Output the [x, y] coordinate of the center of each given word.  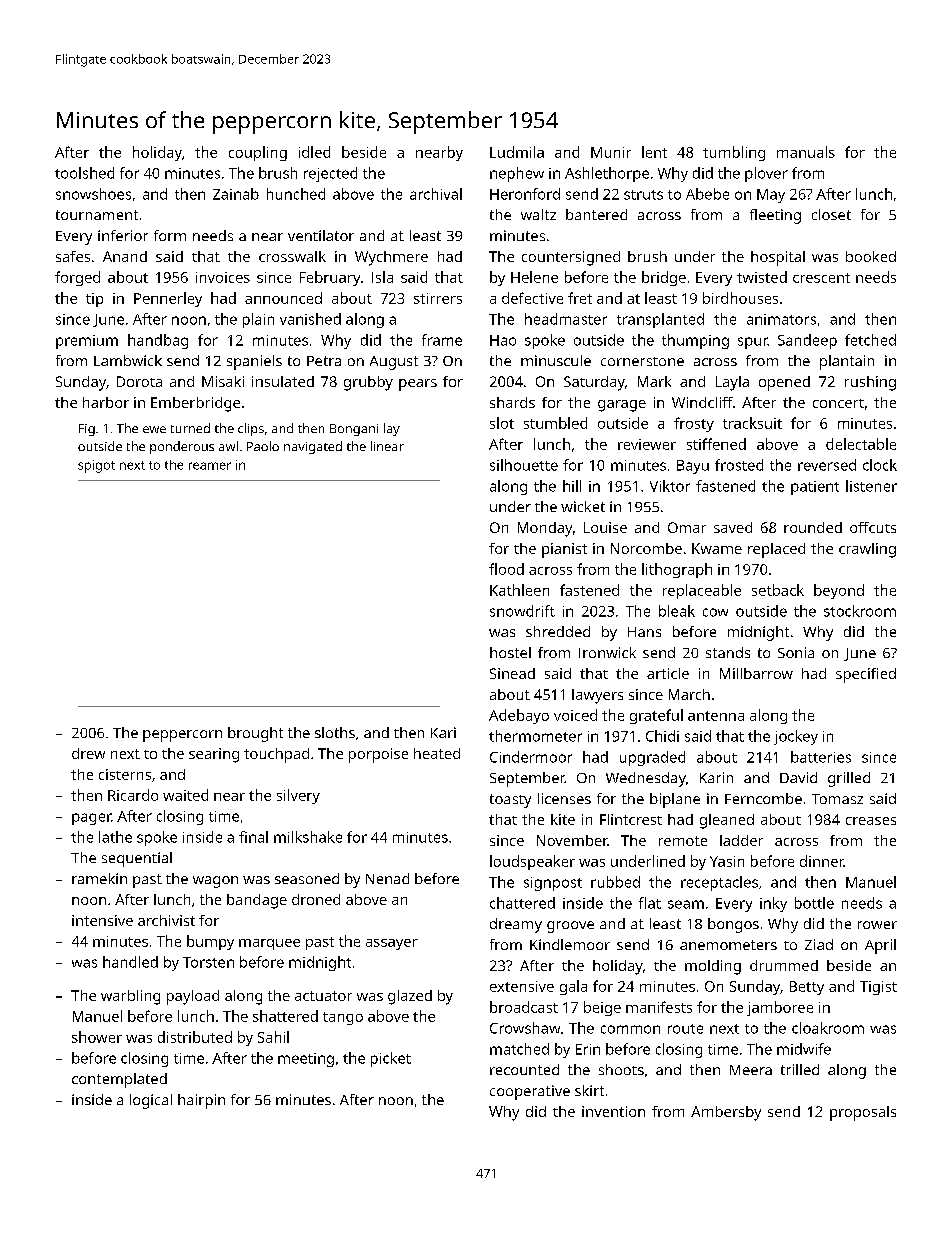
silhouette [524, 465]
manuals [806, 152]
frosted [739, 465]
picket [391, 1059]
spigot [96, 466]
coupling [258, 153]
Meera [751, 1070]
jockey [796, 737]
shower [97, 1037]
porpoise [378, 755]
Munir [611, 152]
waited [185, 795]
